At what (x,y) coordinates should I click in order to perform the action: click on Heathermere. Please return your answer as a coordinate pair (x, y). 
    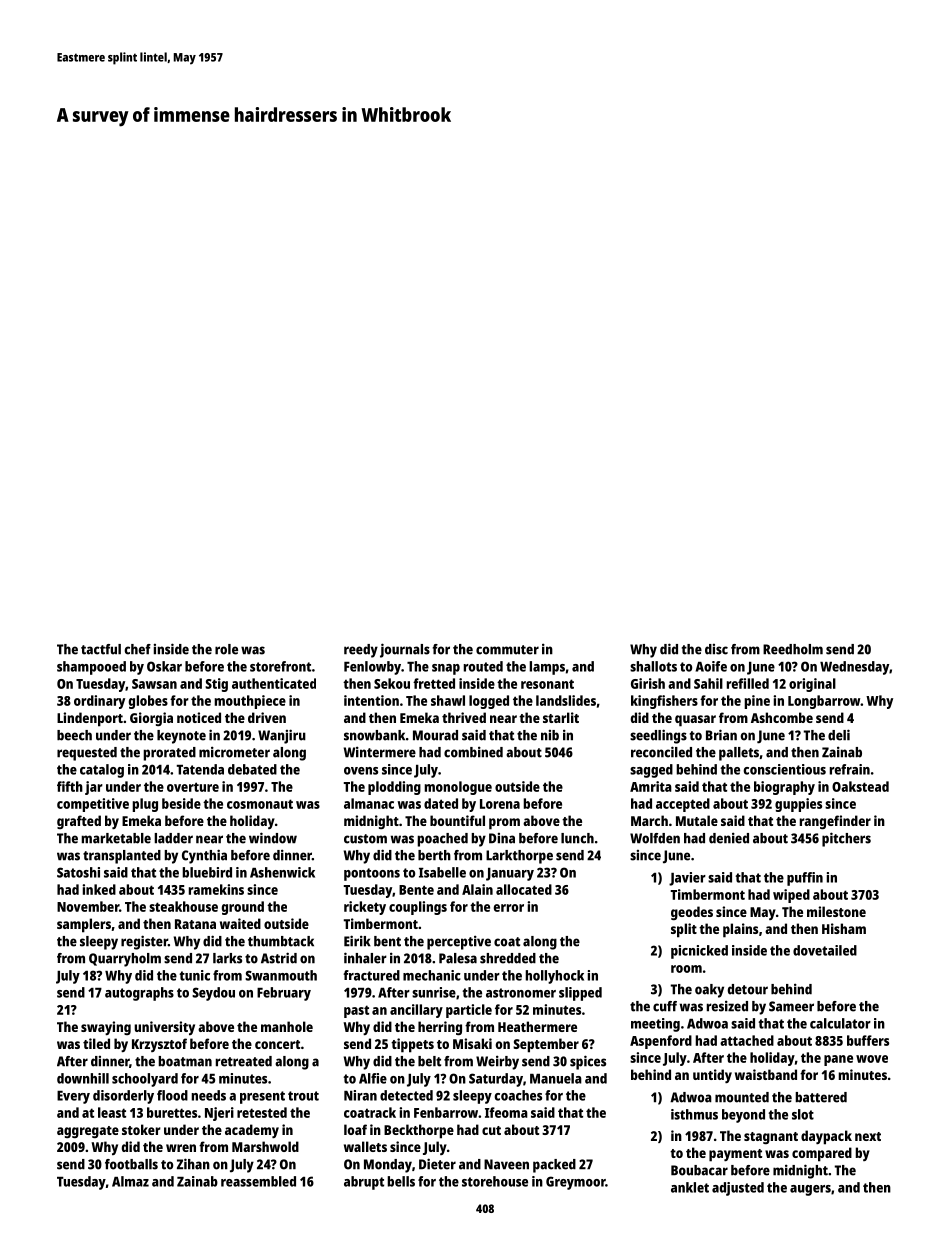
    Looking at the image, I should click on (537, 1026).
